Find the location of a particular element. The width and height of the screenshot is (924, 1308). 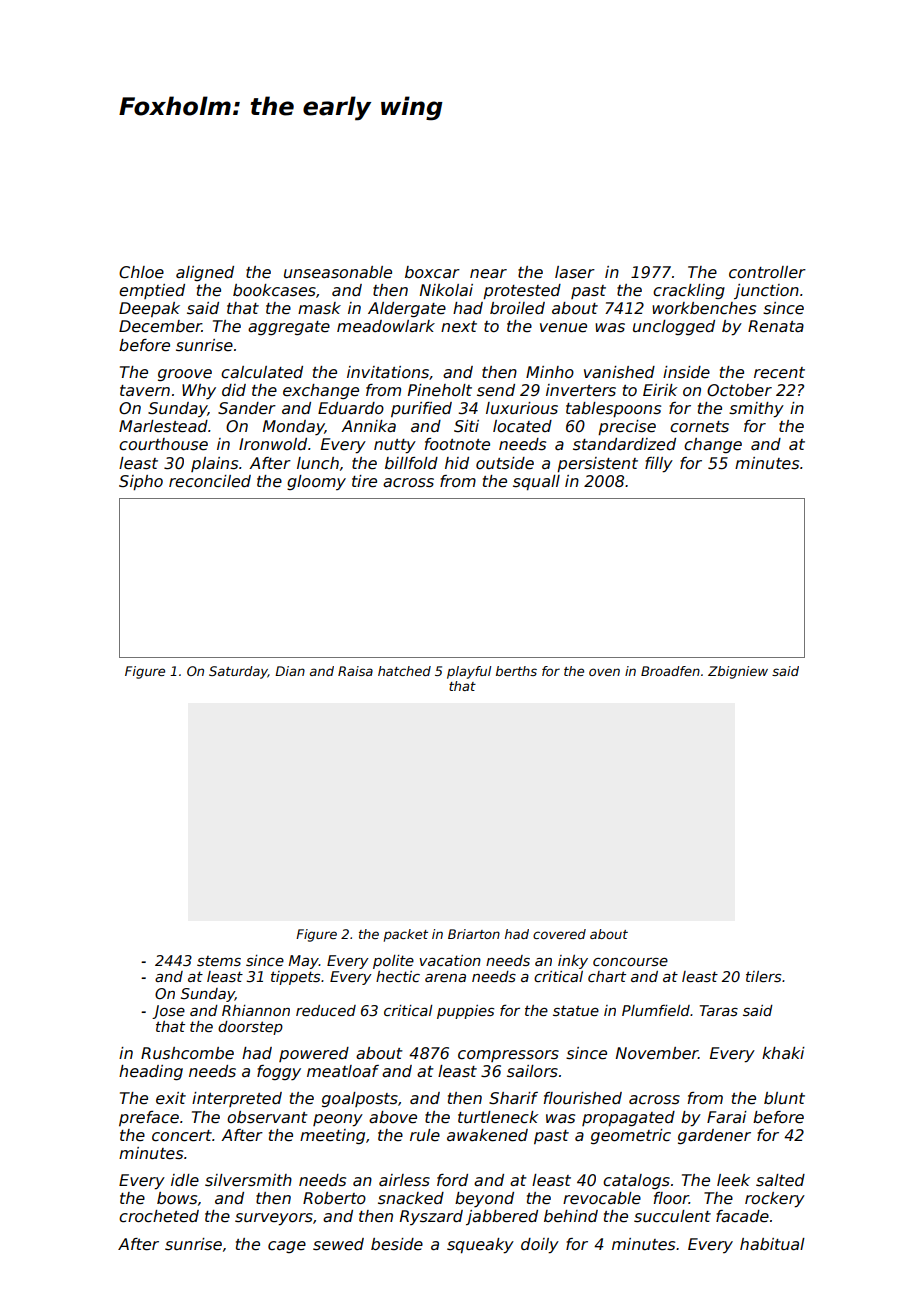

packet is located at coordinates (406, 935).
